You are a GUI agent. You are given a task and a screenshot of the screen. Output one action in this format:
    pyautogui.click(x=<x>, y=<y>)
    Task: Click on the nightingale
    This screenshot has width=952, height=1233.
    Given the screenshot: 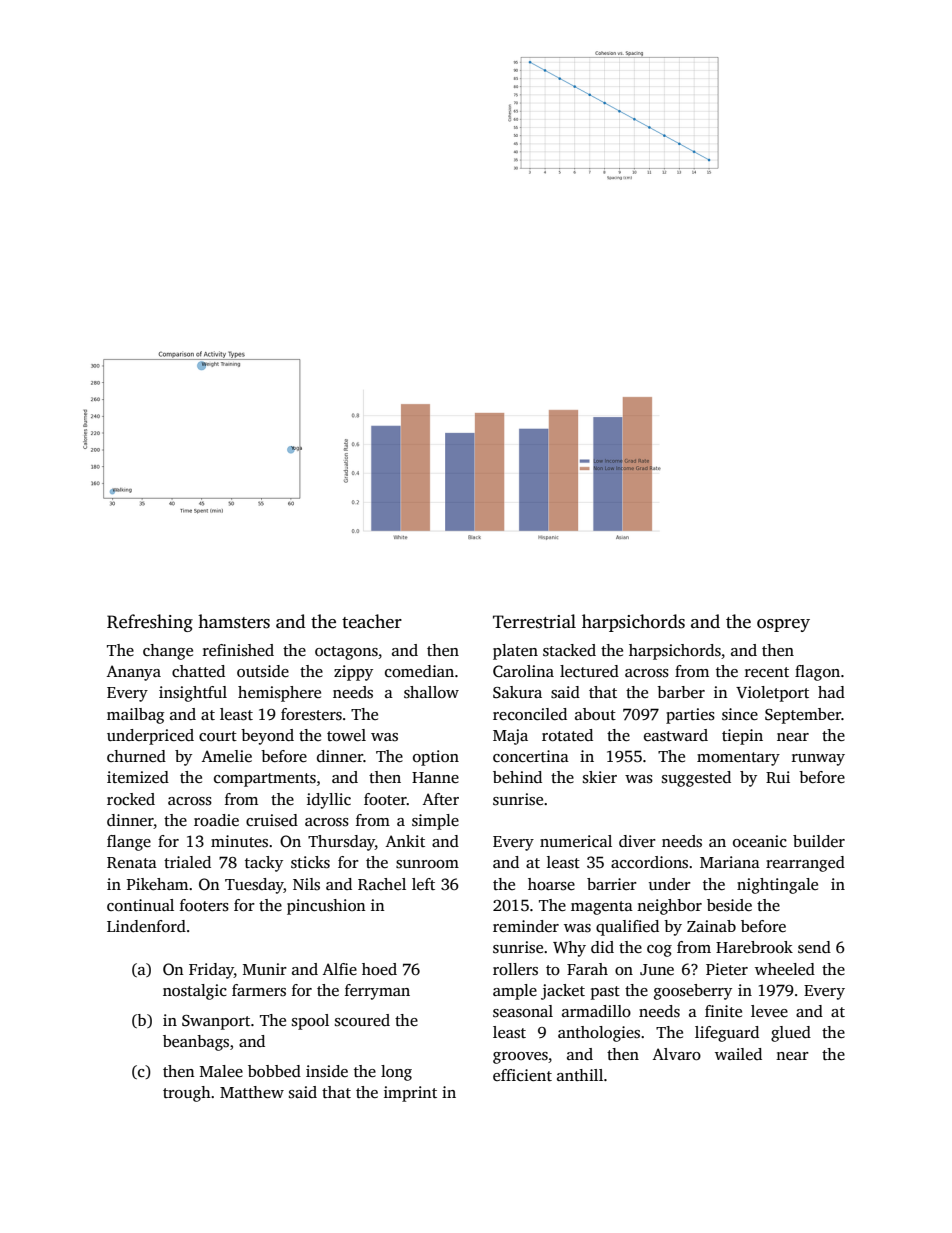 What is the action you would take?
    pyautogui.click(x=777, y=886)
